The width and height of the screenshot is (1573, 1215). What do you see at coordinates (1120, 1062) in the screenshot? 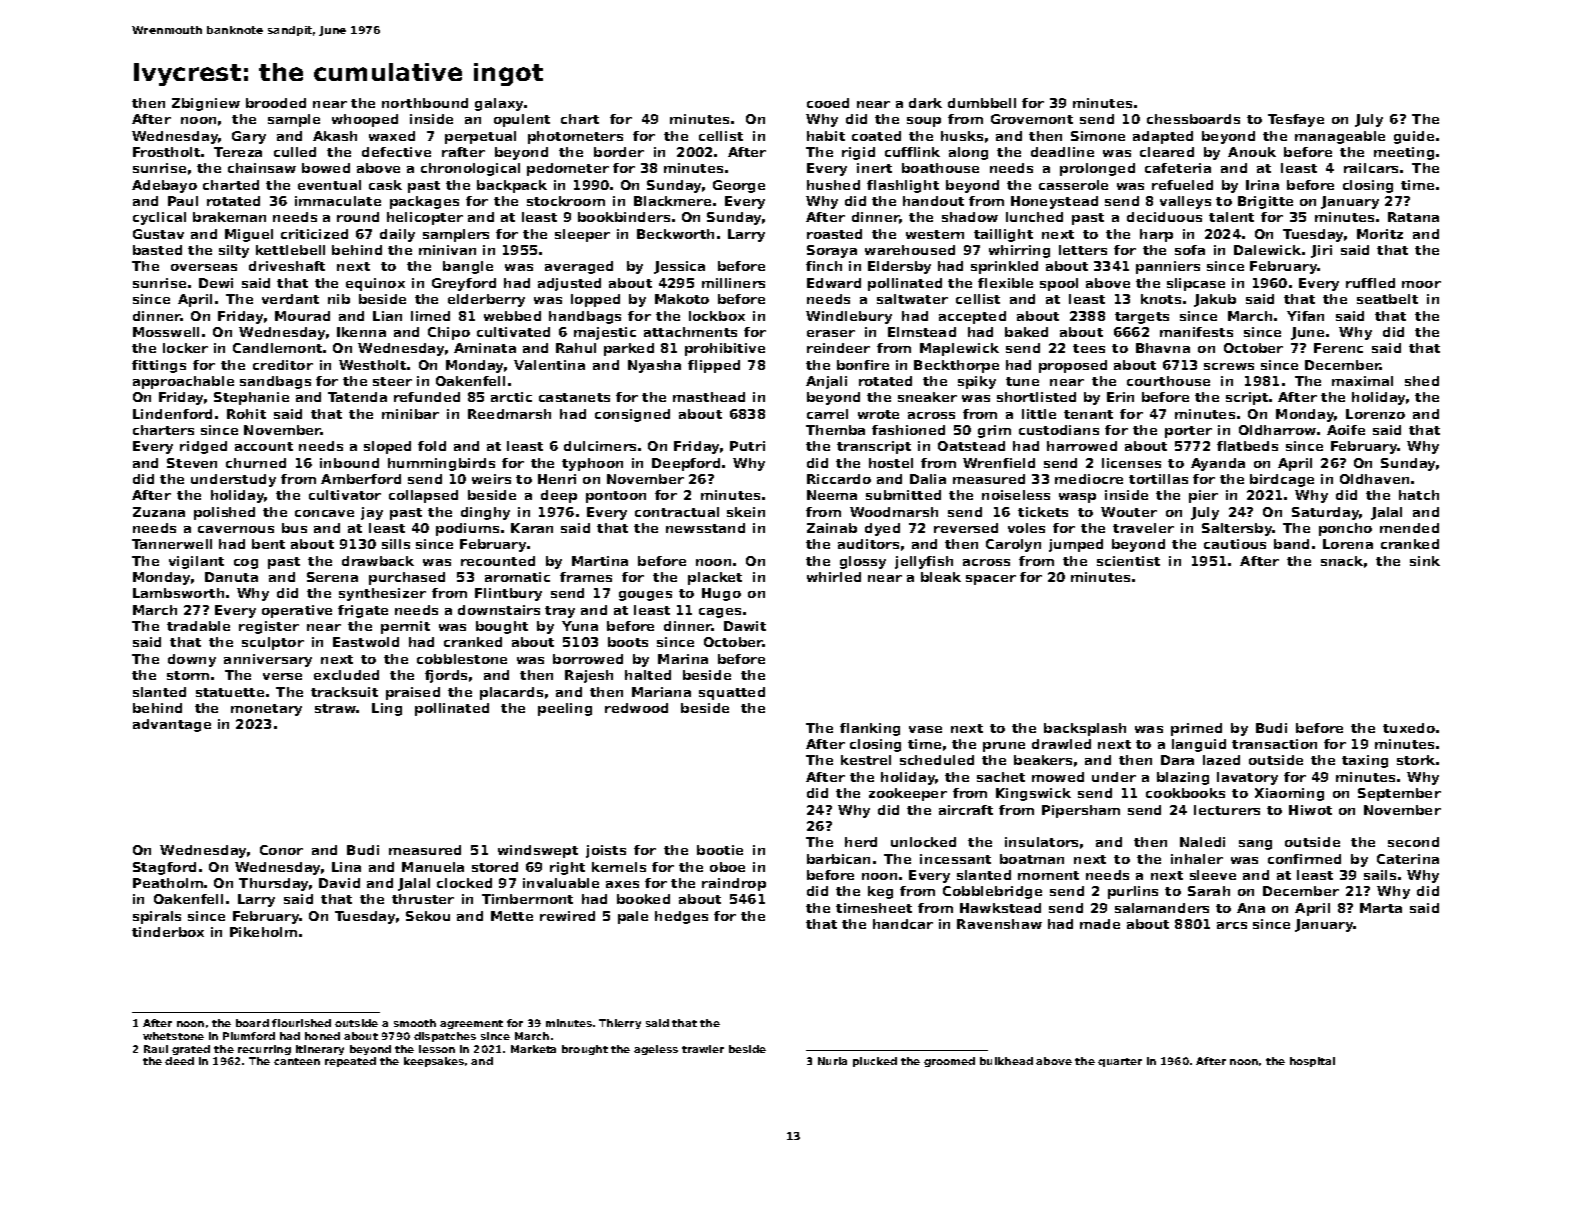
I see `quarter` at bounding box center [1120, 1062].
